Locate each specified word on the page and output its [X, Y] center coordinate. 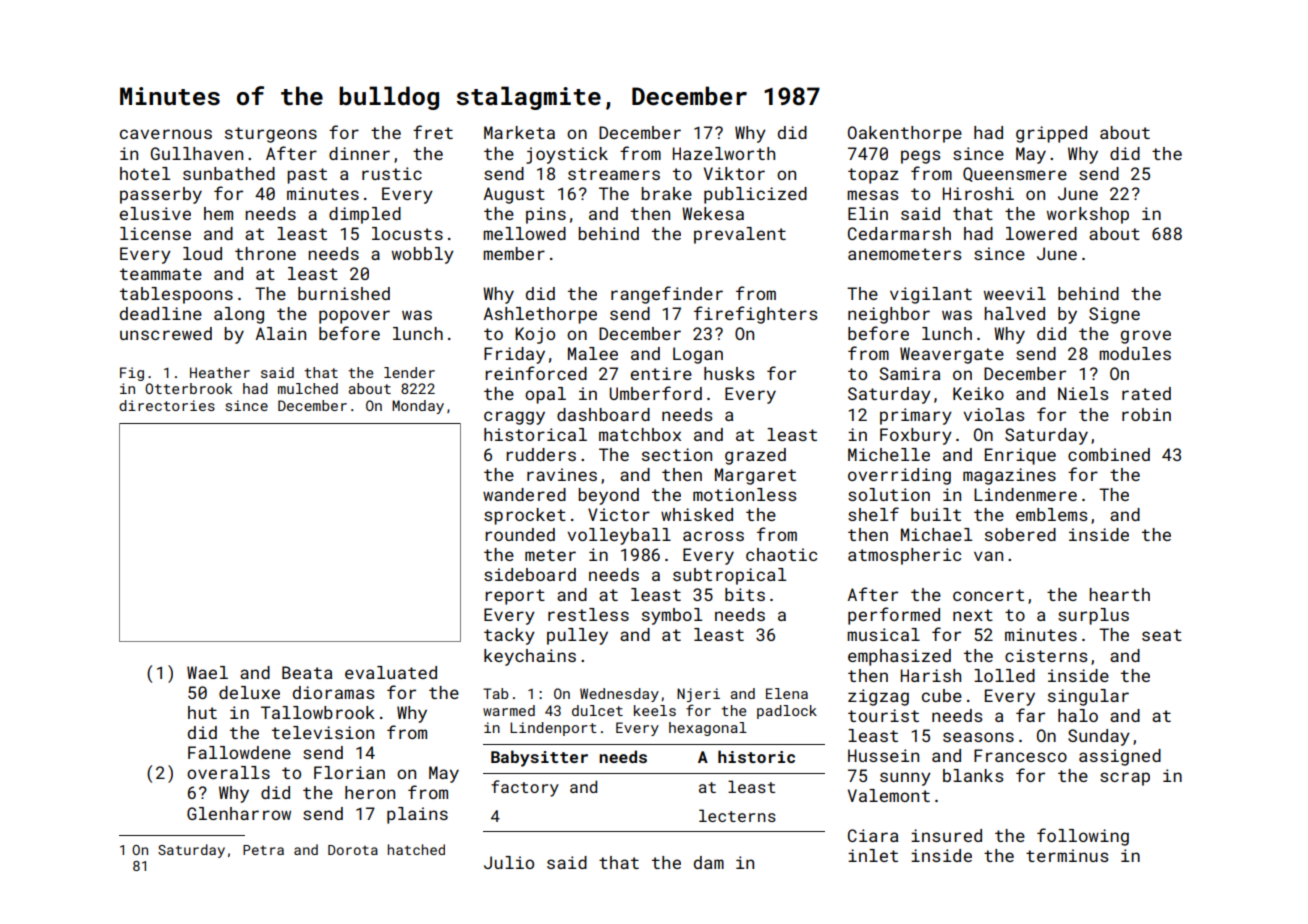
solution [889, 494]
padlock [787, 712]
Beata [307, 672]
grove [1146, 337]
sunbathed [229, 173]
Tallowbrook [318, 712]
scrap [1125, 779]
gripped [1051, 134]
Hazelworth [724, 153]
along [239, 315]
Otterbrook [188, 388]
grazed [755, 456]
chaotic [781, 554]
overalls [228, 772]
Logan [698, 355]
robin [1146, 414]
